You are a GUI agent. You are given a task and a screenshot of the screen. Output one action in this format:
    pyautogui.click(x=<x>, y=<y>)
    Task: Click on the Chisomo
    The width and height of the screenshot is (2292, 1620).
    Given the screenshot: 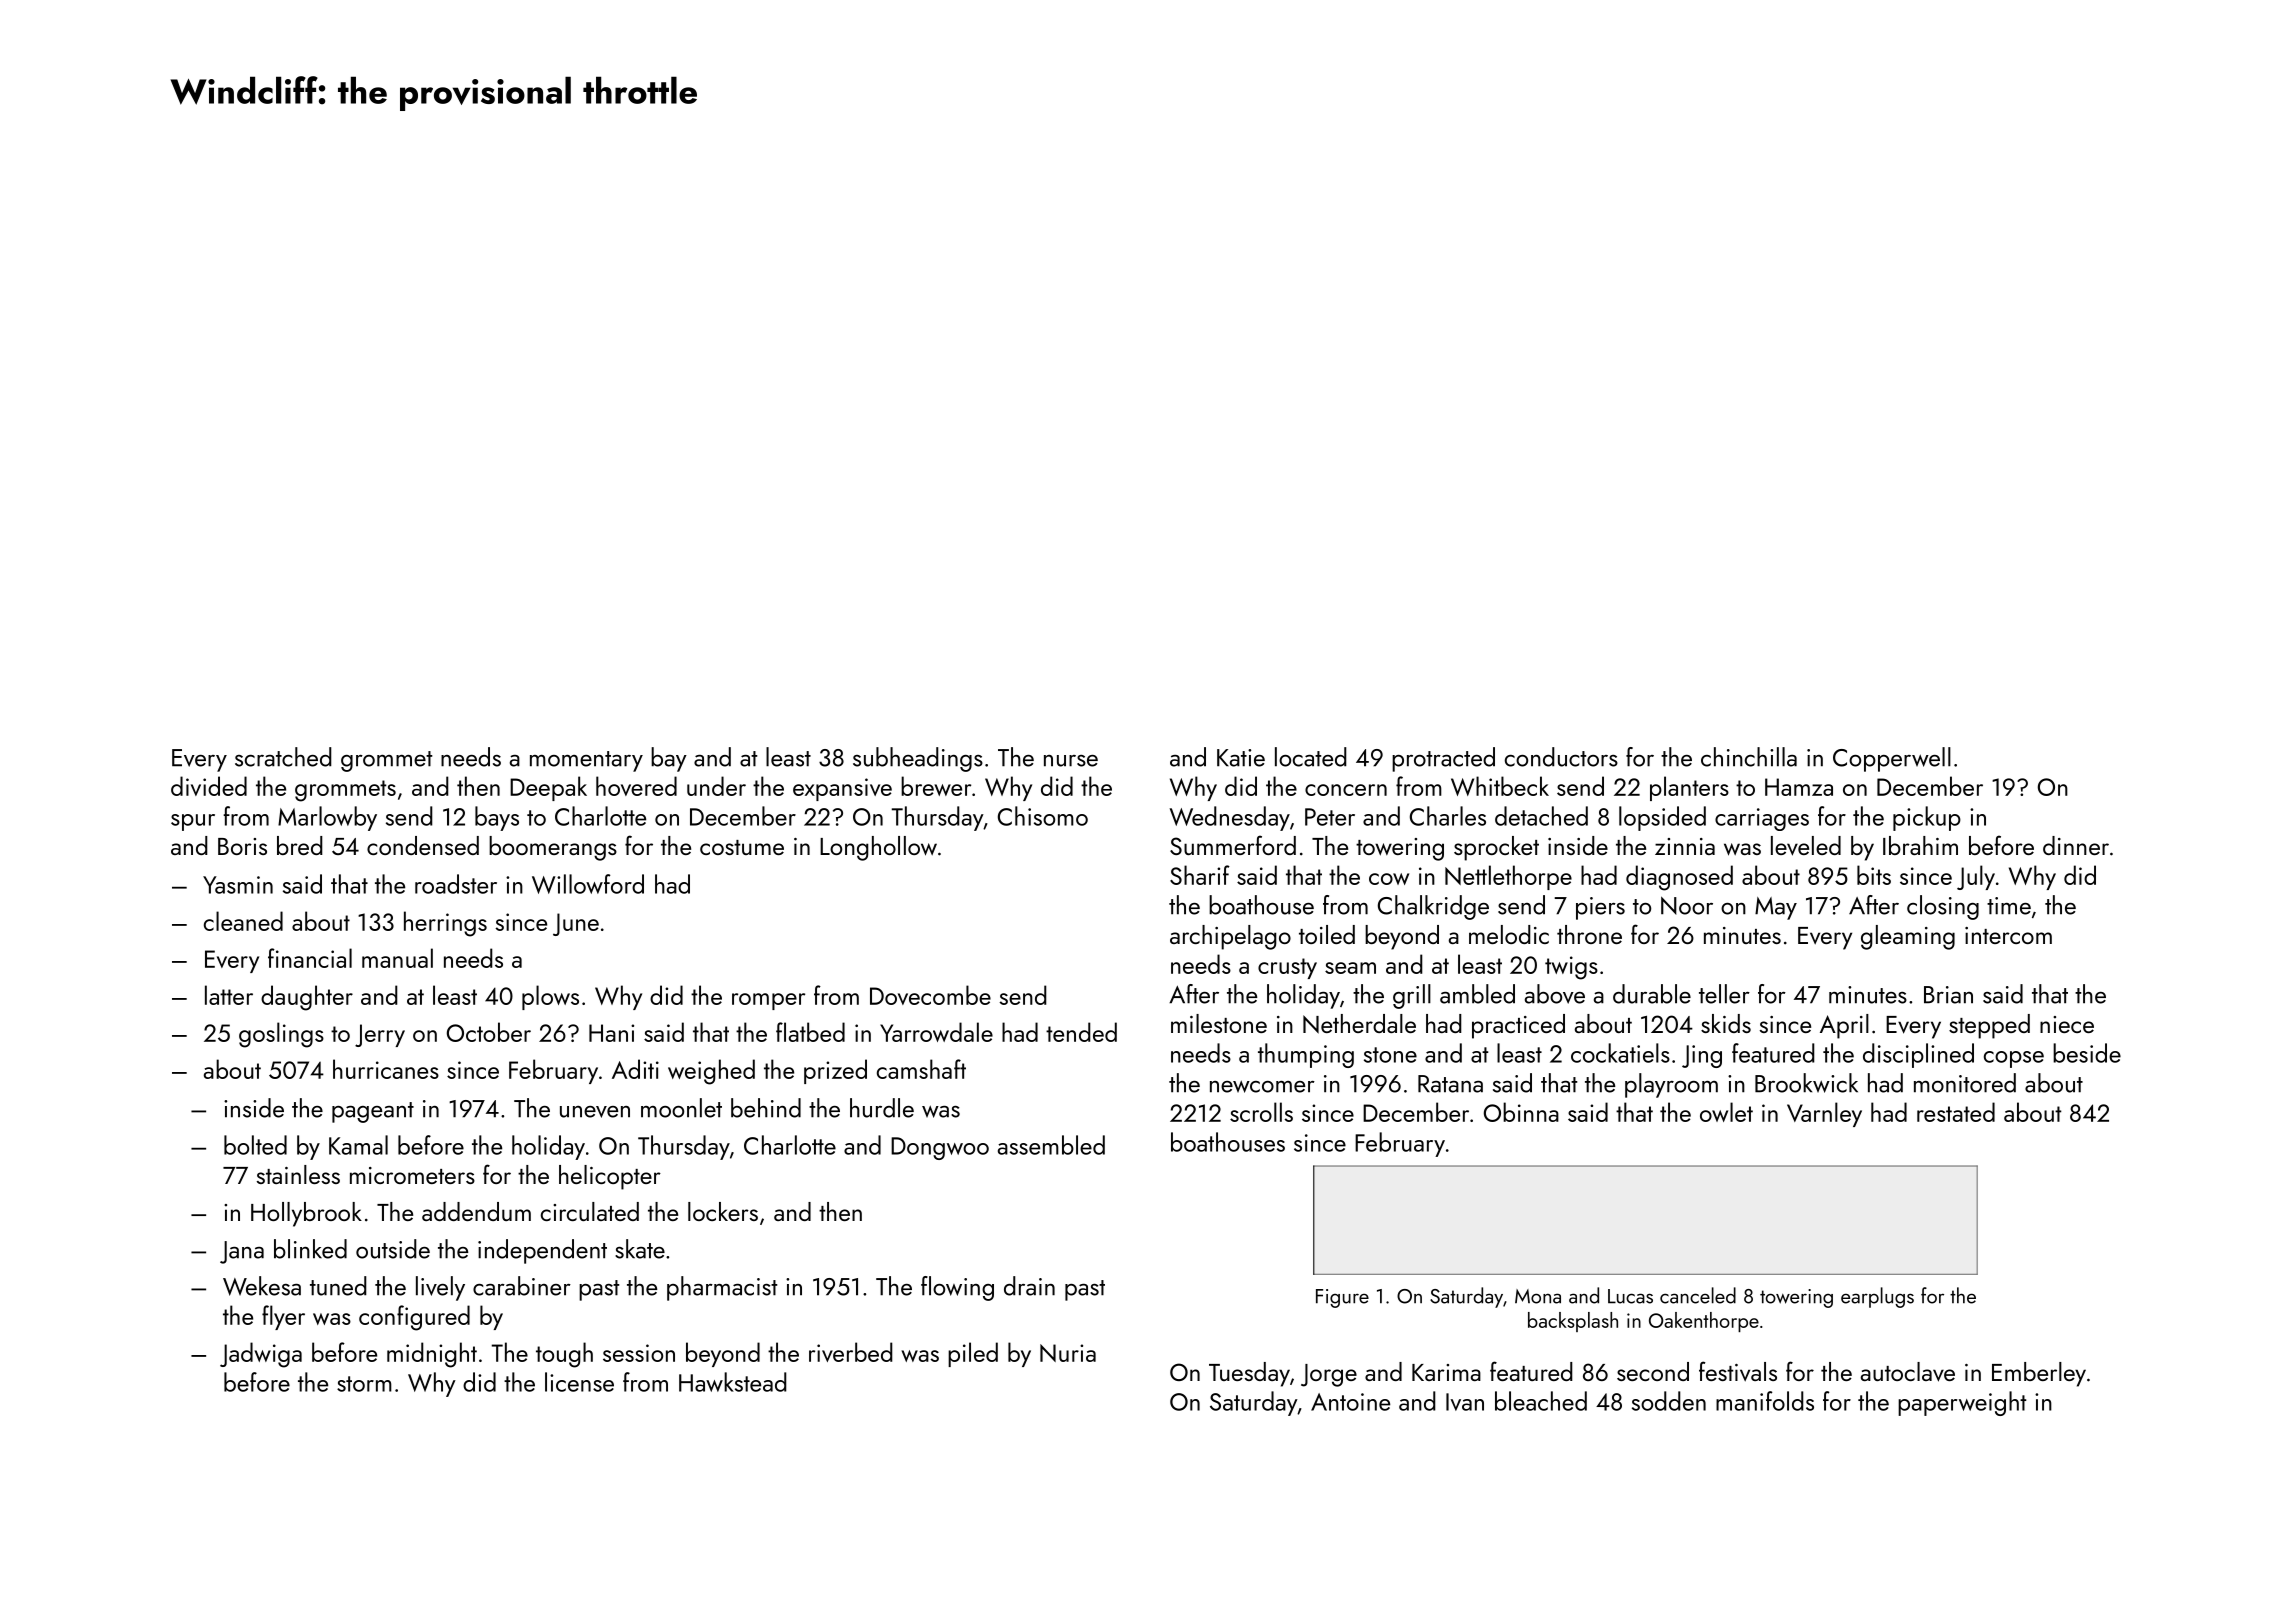 What is the action you would take?
    pyautogui.click(x=1043, y=816)
